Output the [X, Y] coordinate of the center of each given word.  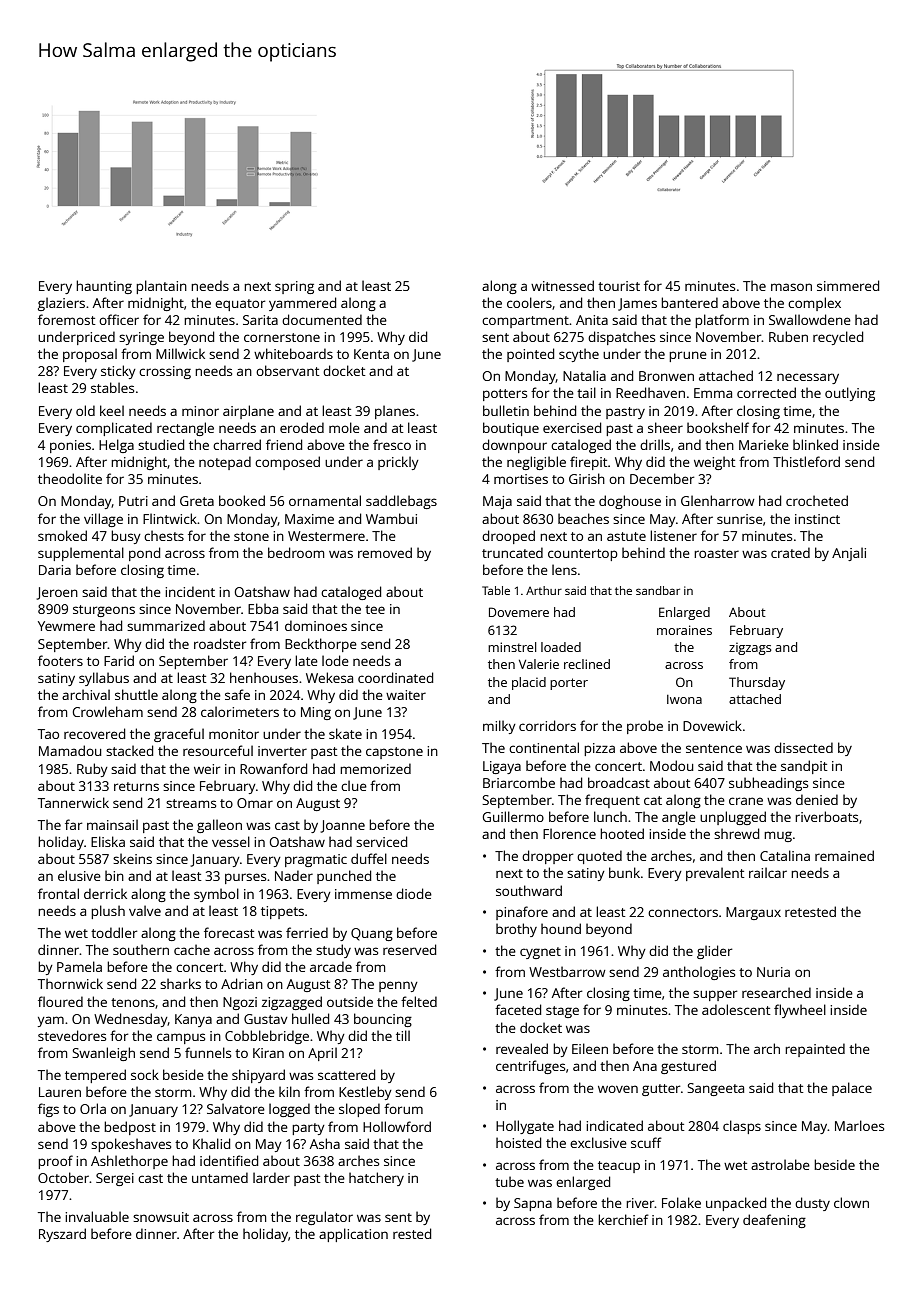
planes [395, 412]
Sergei [115, 1179]
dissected [803, 747]
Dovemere [519, 612]
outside [350, 1001]
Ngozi [240, 1003]
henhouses [264, 677]
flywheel [800, 1011]
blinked [815, 444]
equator [240, 305]
